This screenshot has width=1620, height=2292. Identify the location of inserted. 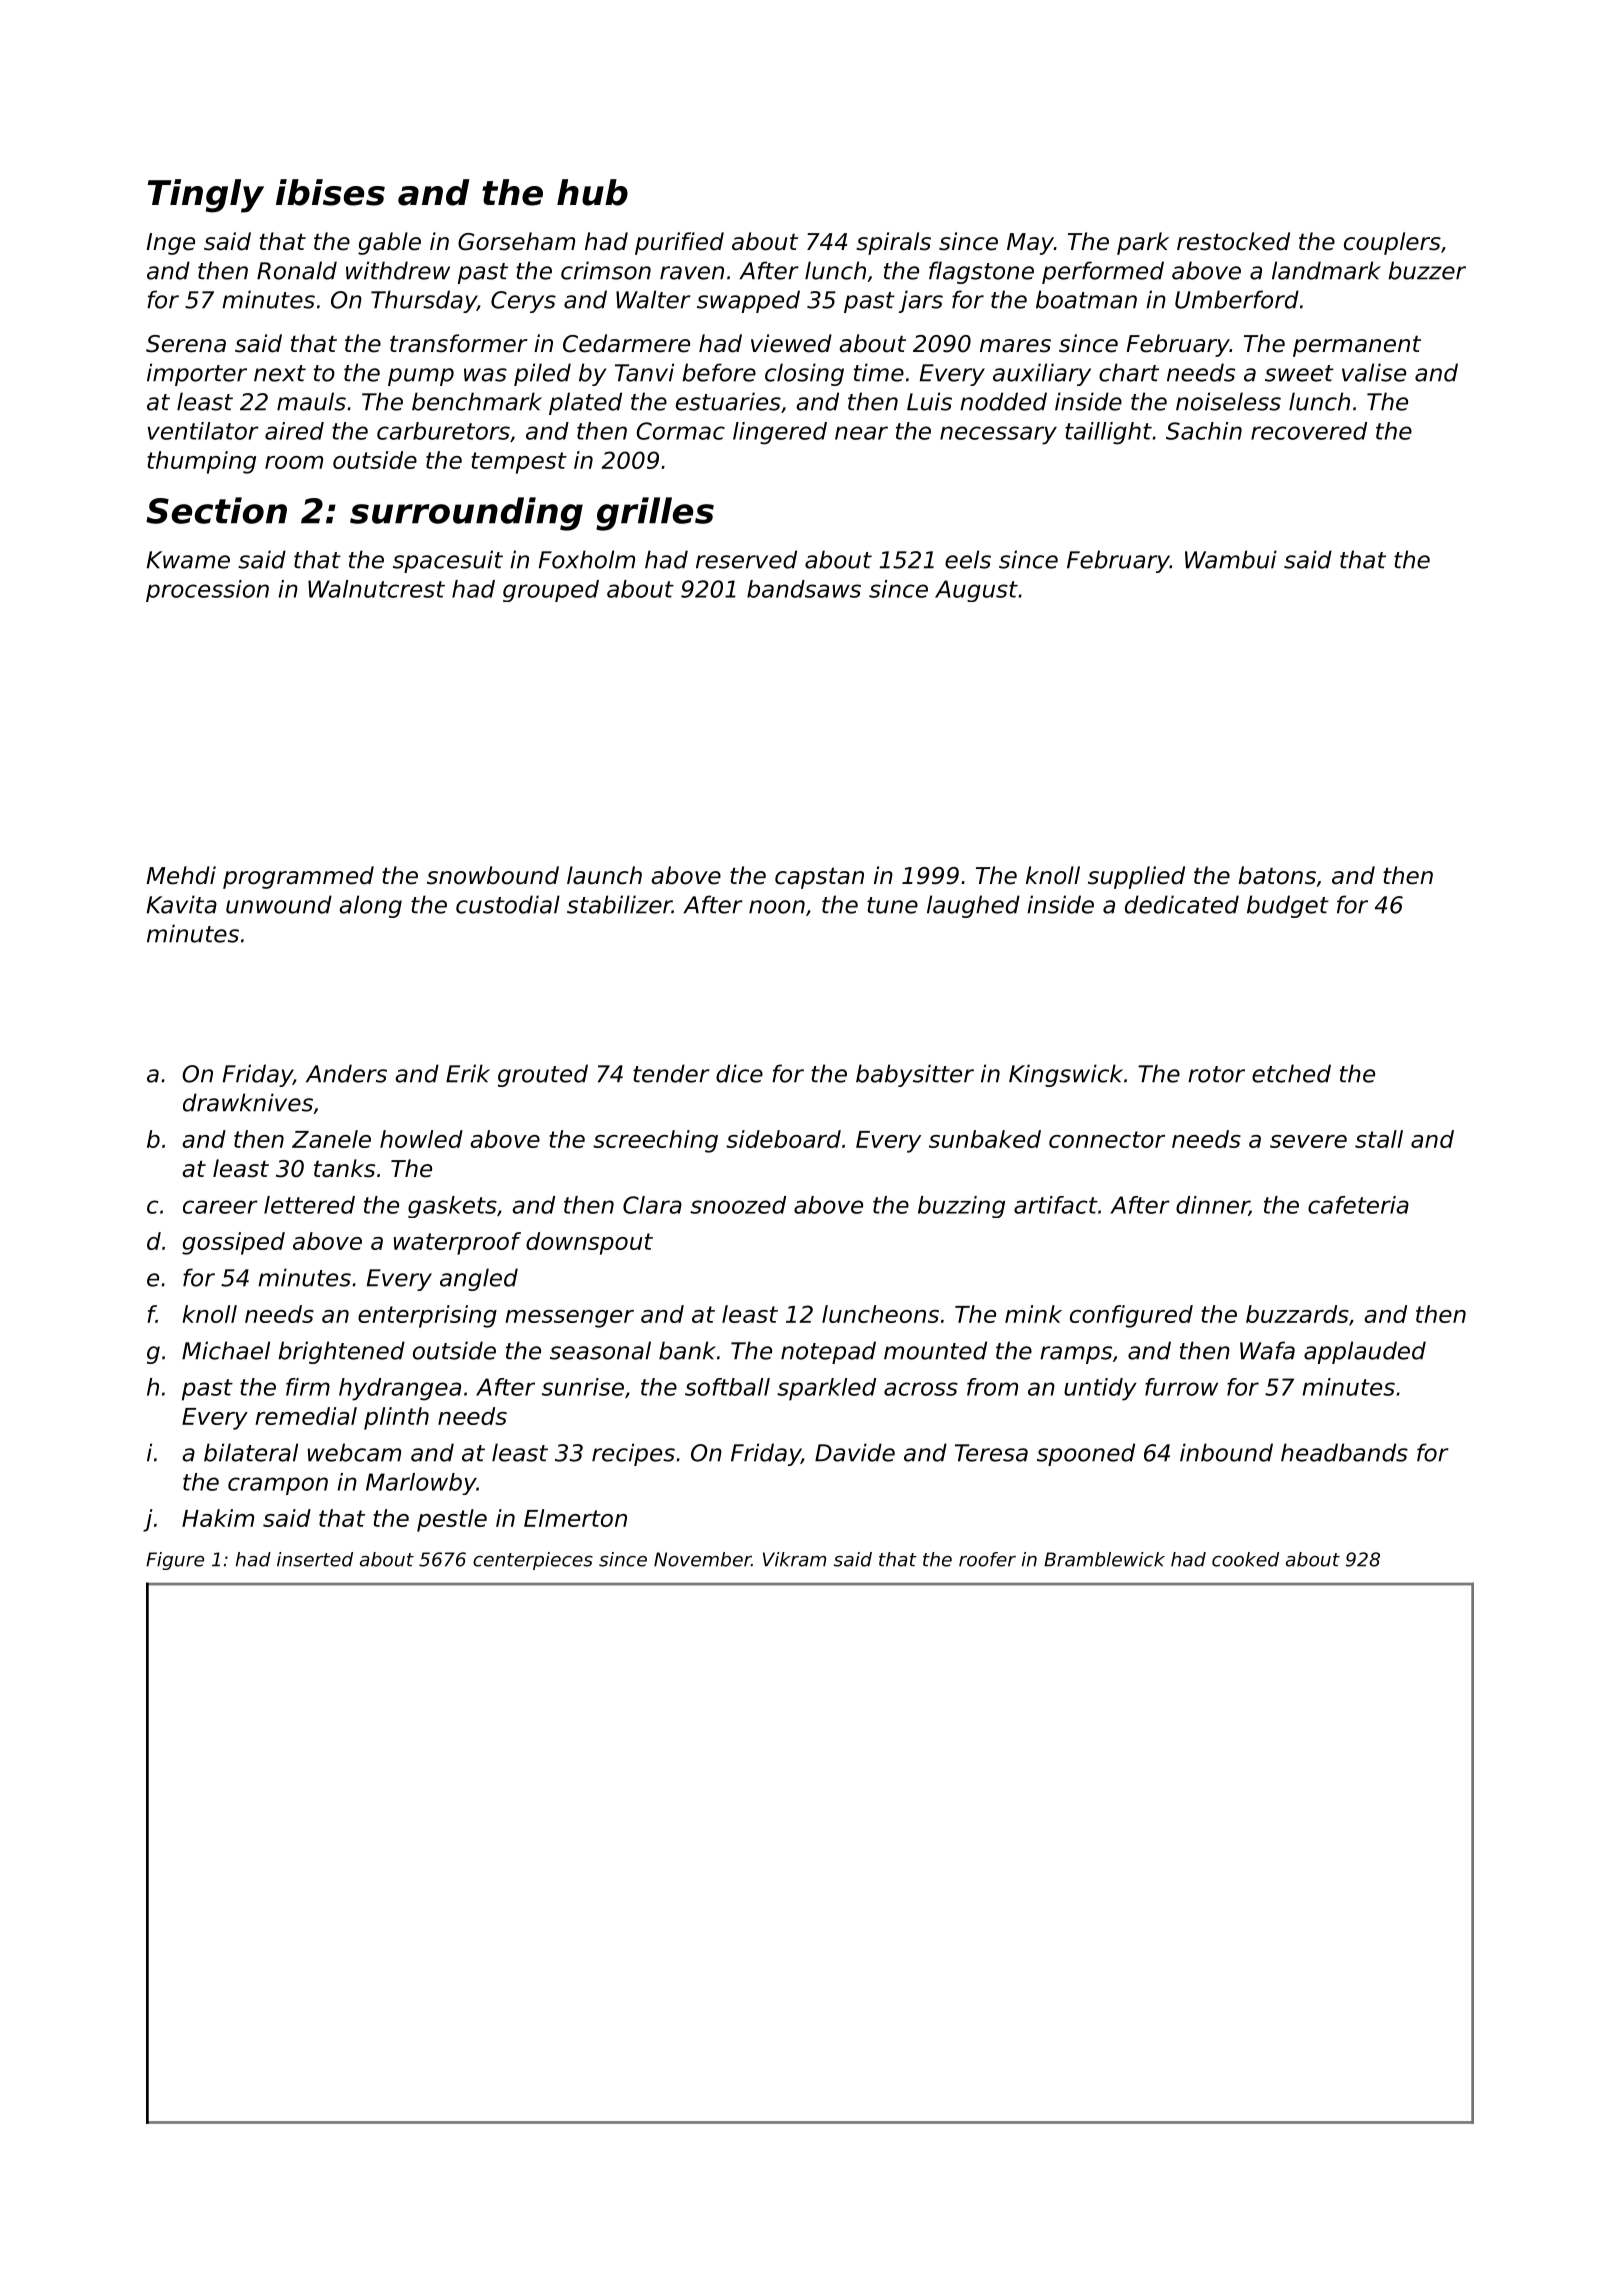
(315, 1559).
